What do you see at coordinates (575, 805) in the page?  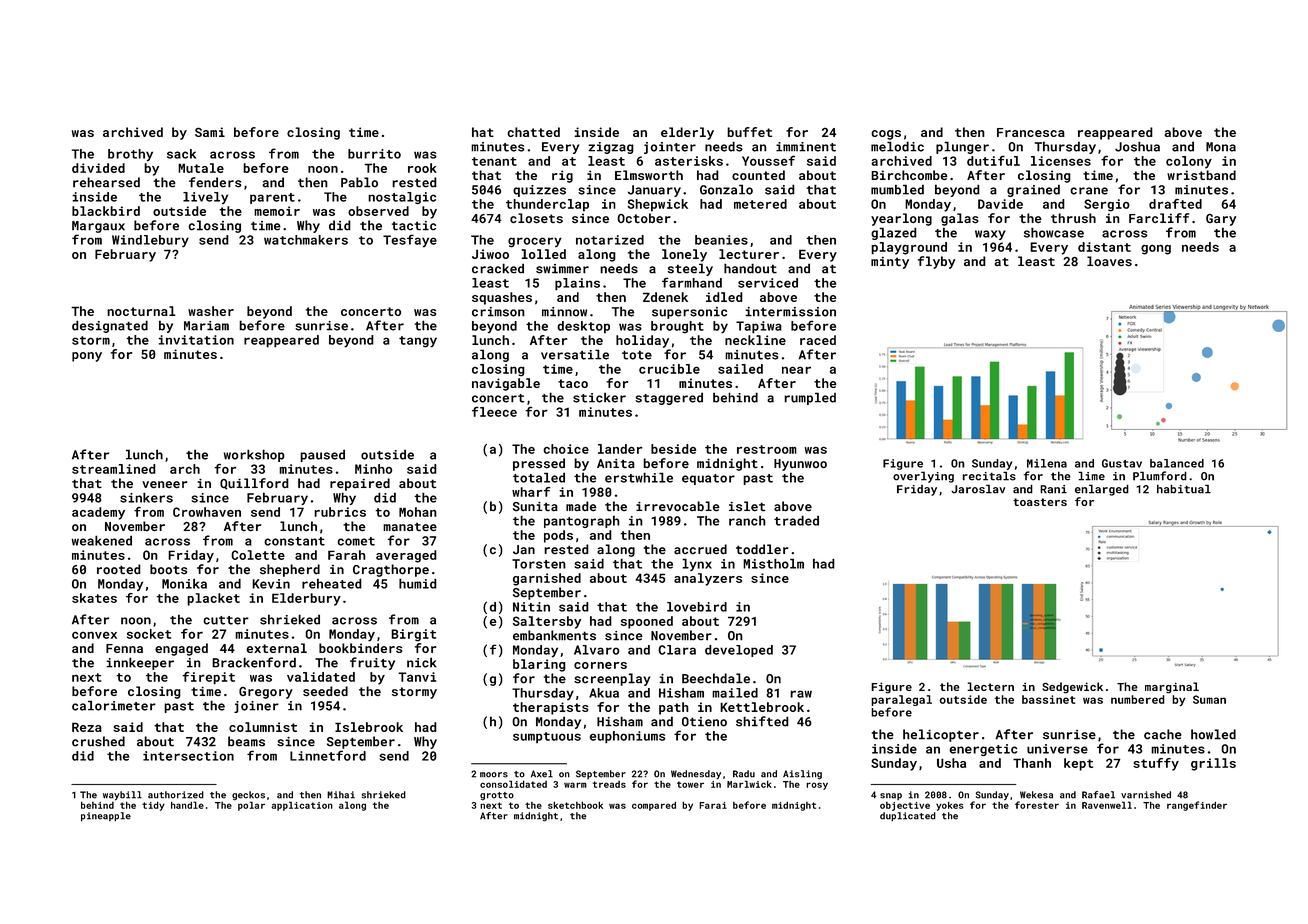 I see `sketchbook` at bounding box center [575, 805].
